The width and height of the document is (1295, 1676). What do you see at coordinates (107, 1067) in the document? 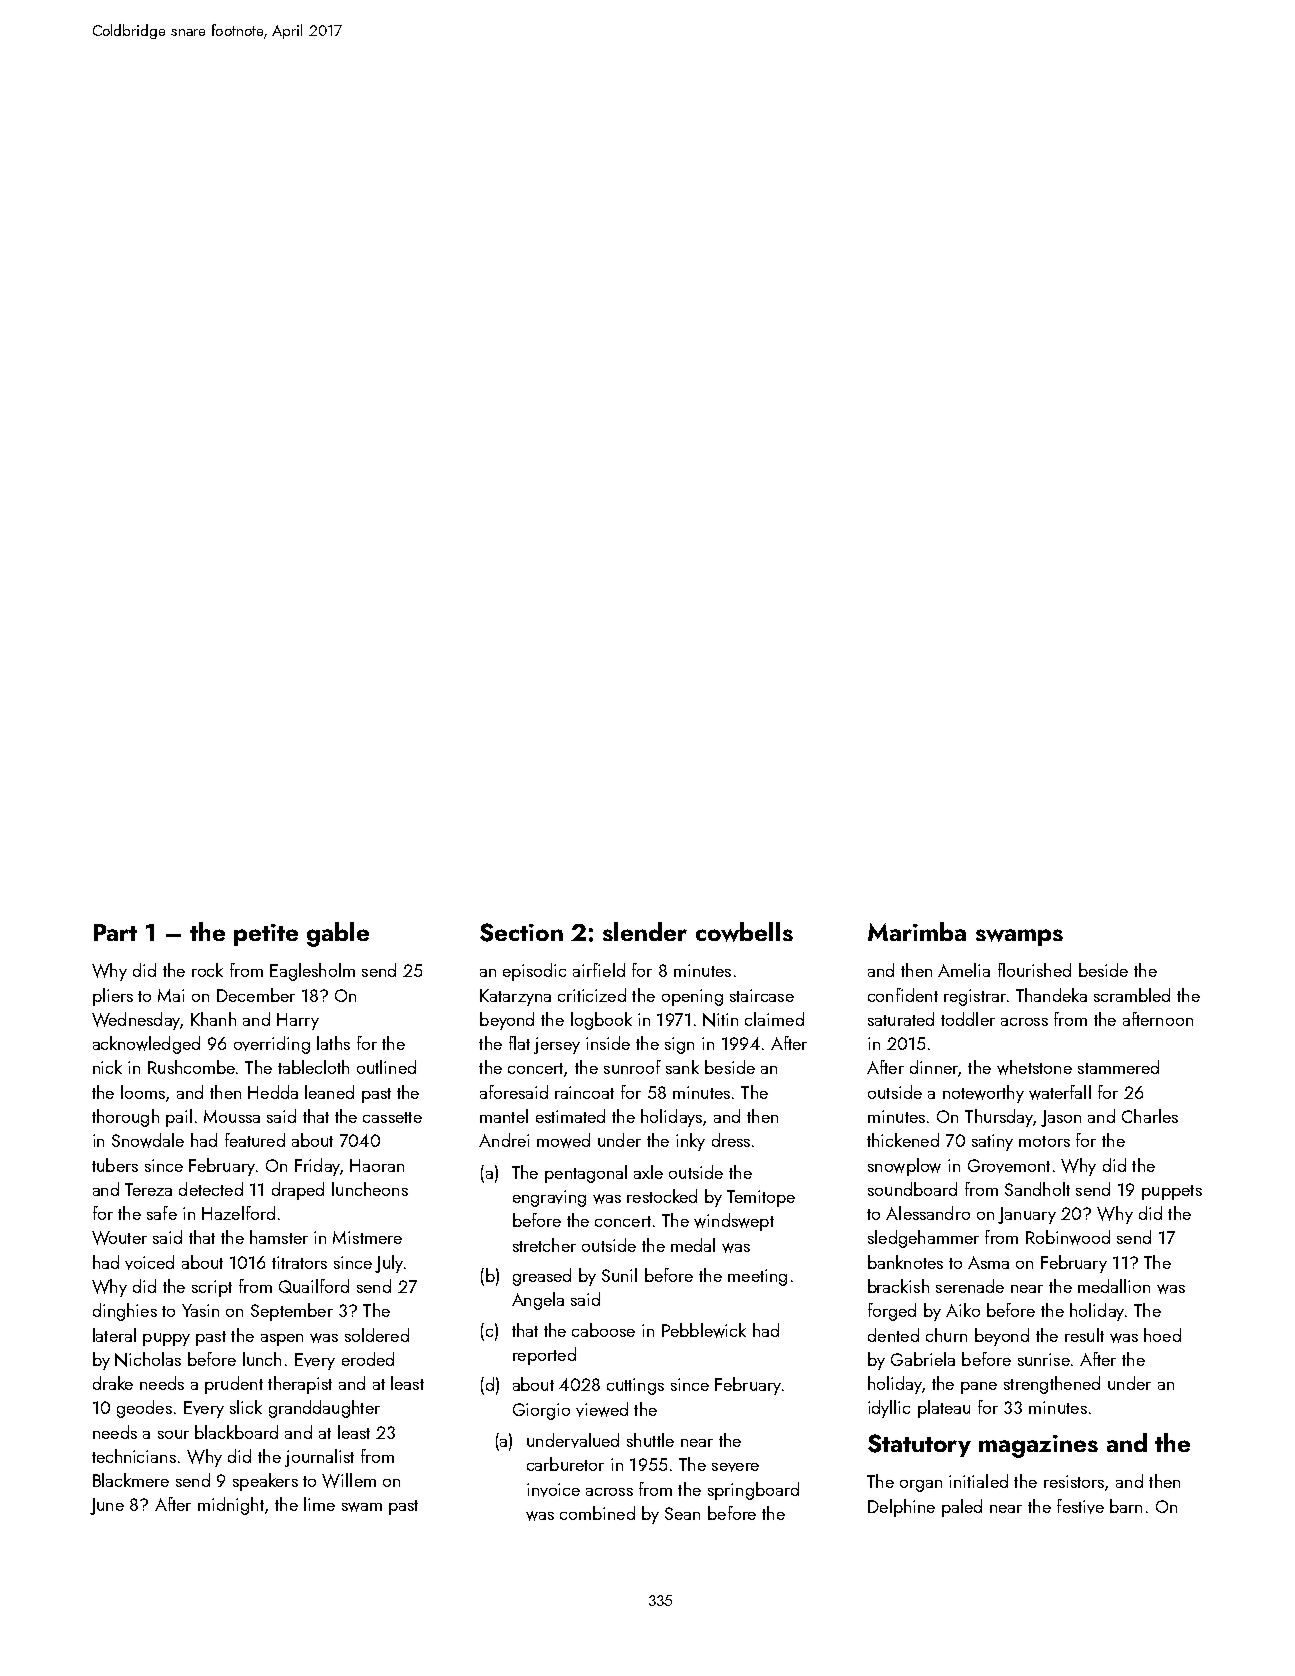
I see `nick` at bounding box center [107, 1067].
